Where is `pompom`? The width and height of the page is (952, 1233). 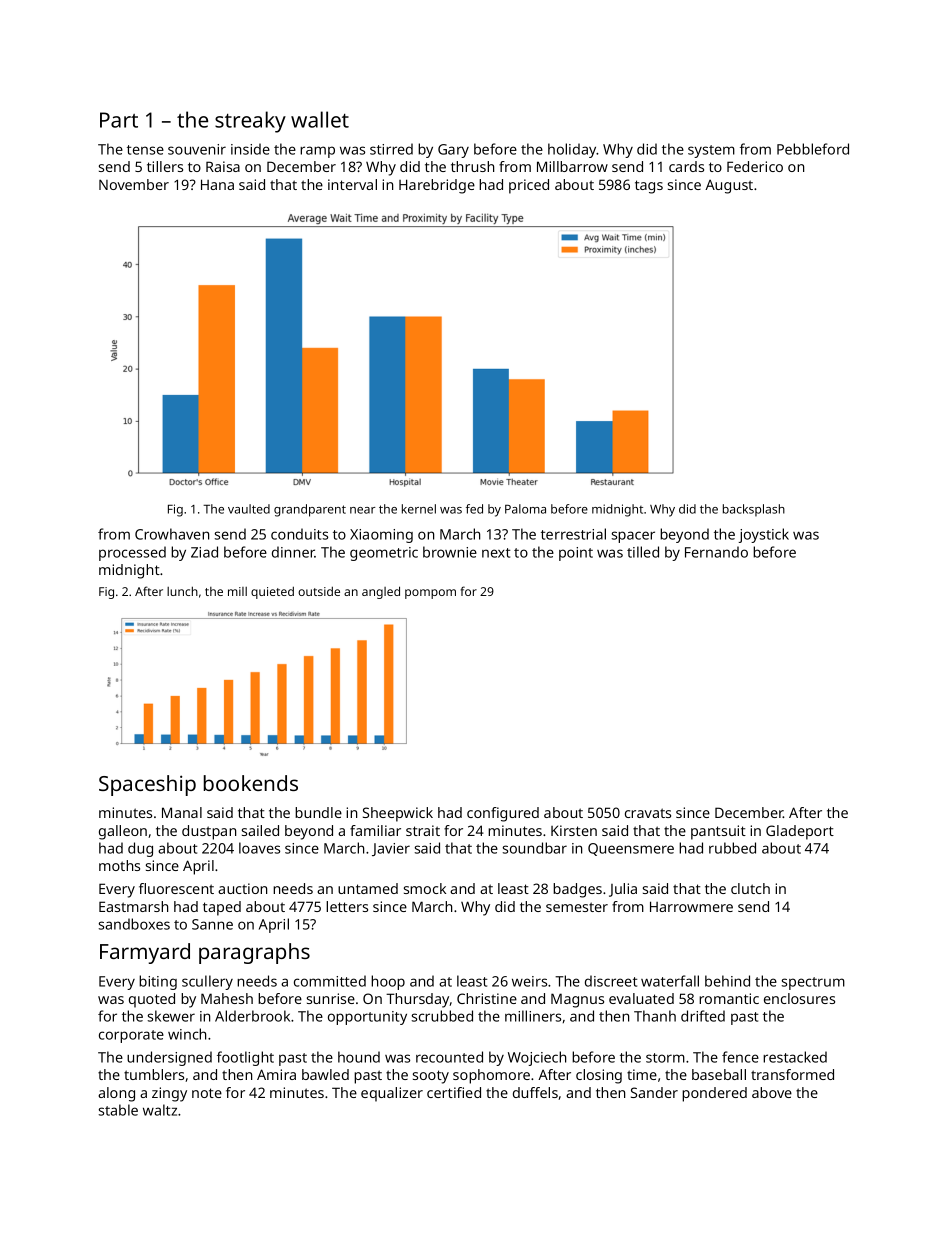
pompom is located at coordinates (430, 594).
